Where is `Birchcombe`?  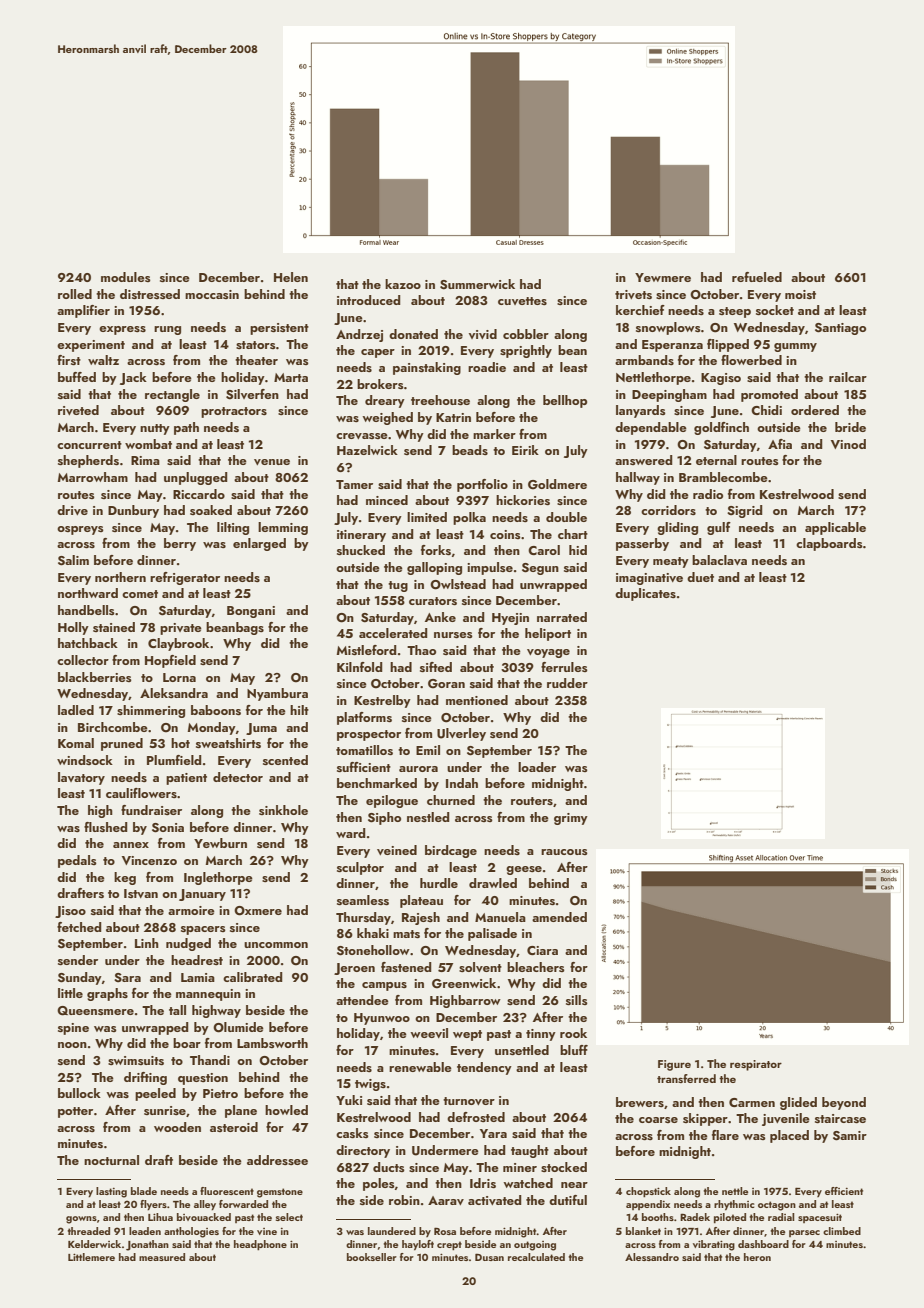
Birchcombe is located at coordinates (113, 727).
